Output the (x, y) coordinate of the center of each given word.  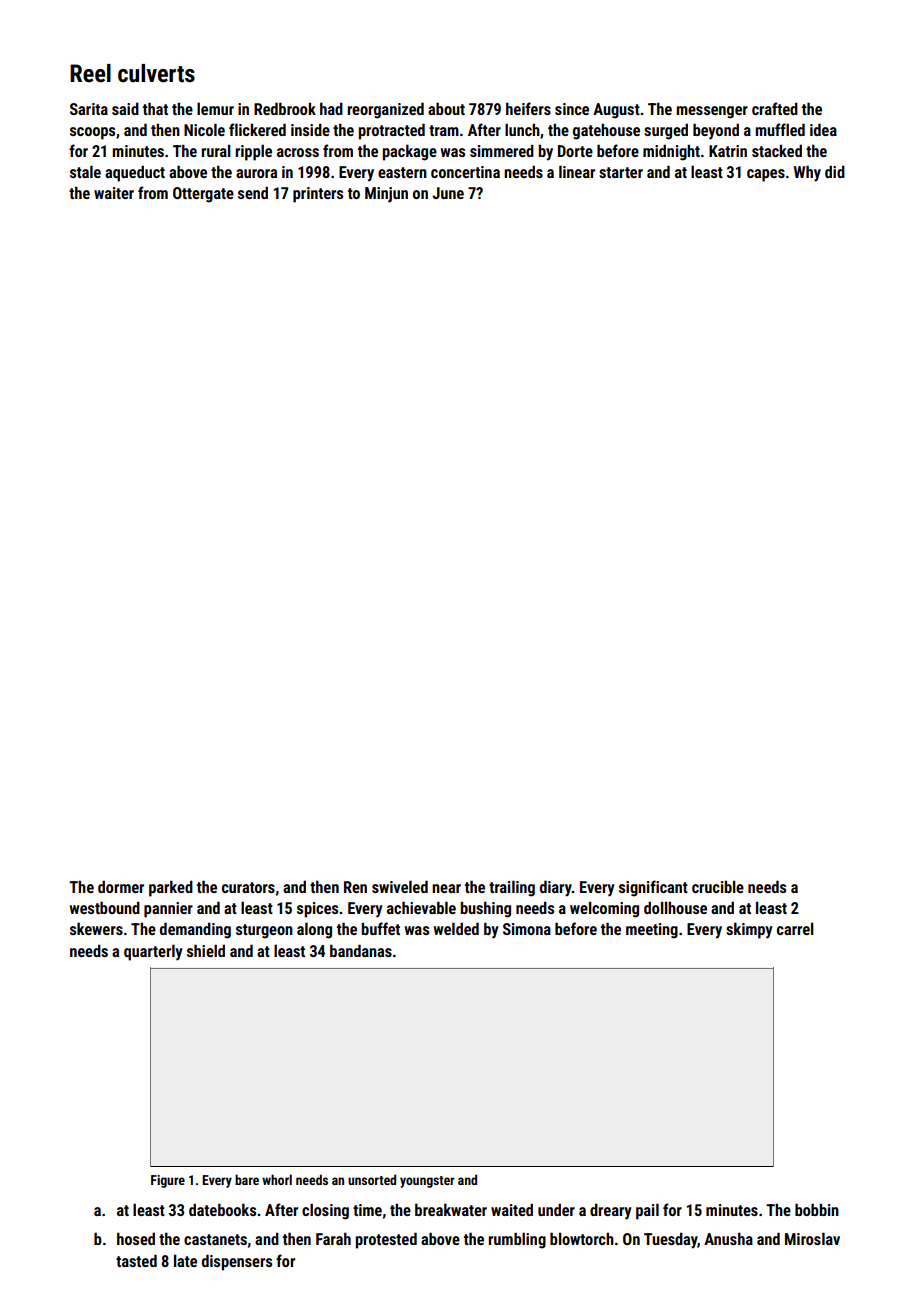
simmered (502, 150)
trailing (512, 888)
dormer (121, 886)
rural (216, 150)
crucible (718, 886)
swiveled (400, 886)
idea (823, 129)
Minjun (386, 195)
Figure (168, 1181)
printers (318, 195)
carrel (795, 928)
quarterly (153, 952)
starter (621, 172)
